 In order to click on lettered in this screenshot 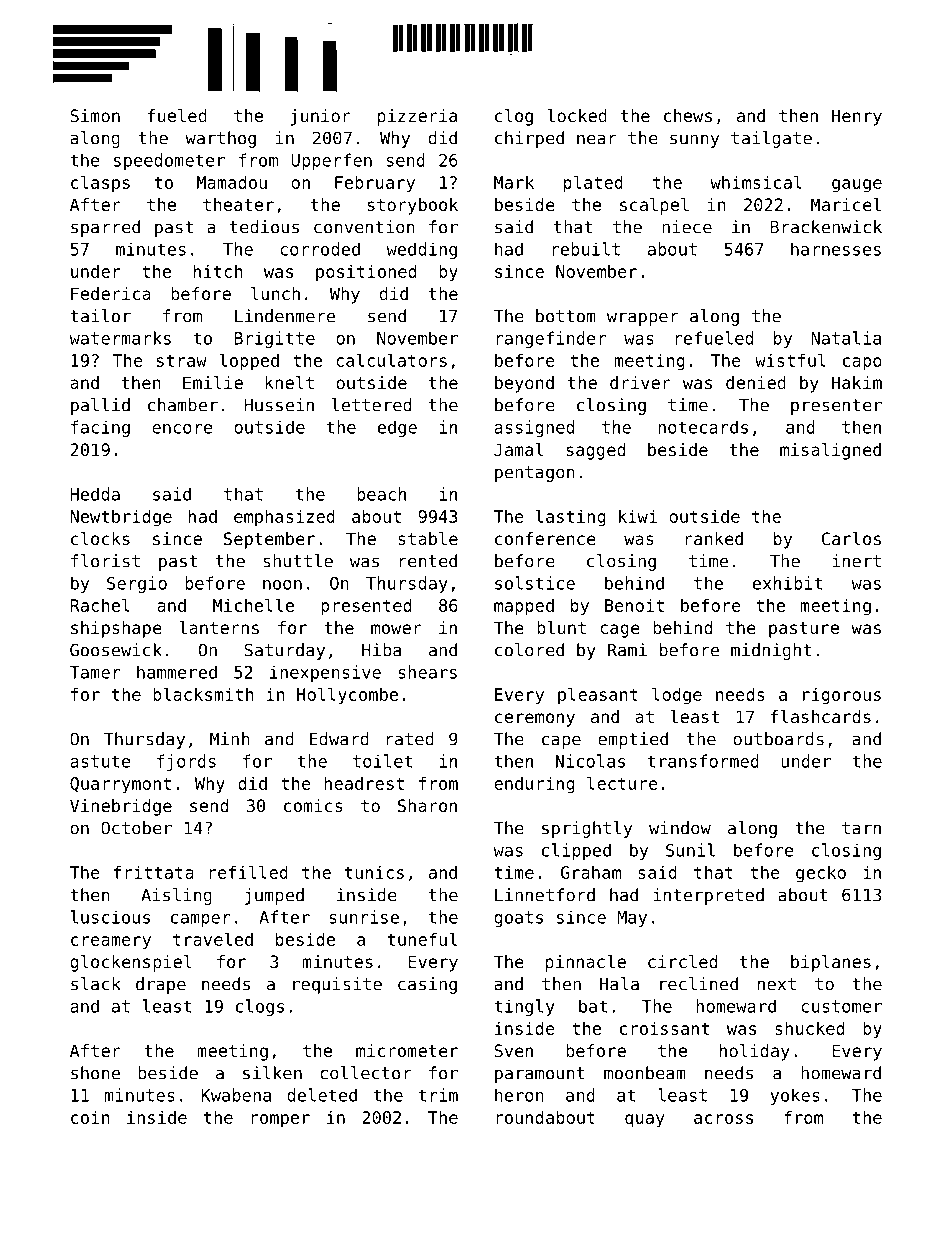, I will do `click(371, 405)`.
